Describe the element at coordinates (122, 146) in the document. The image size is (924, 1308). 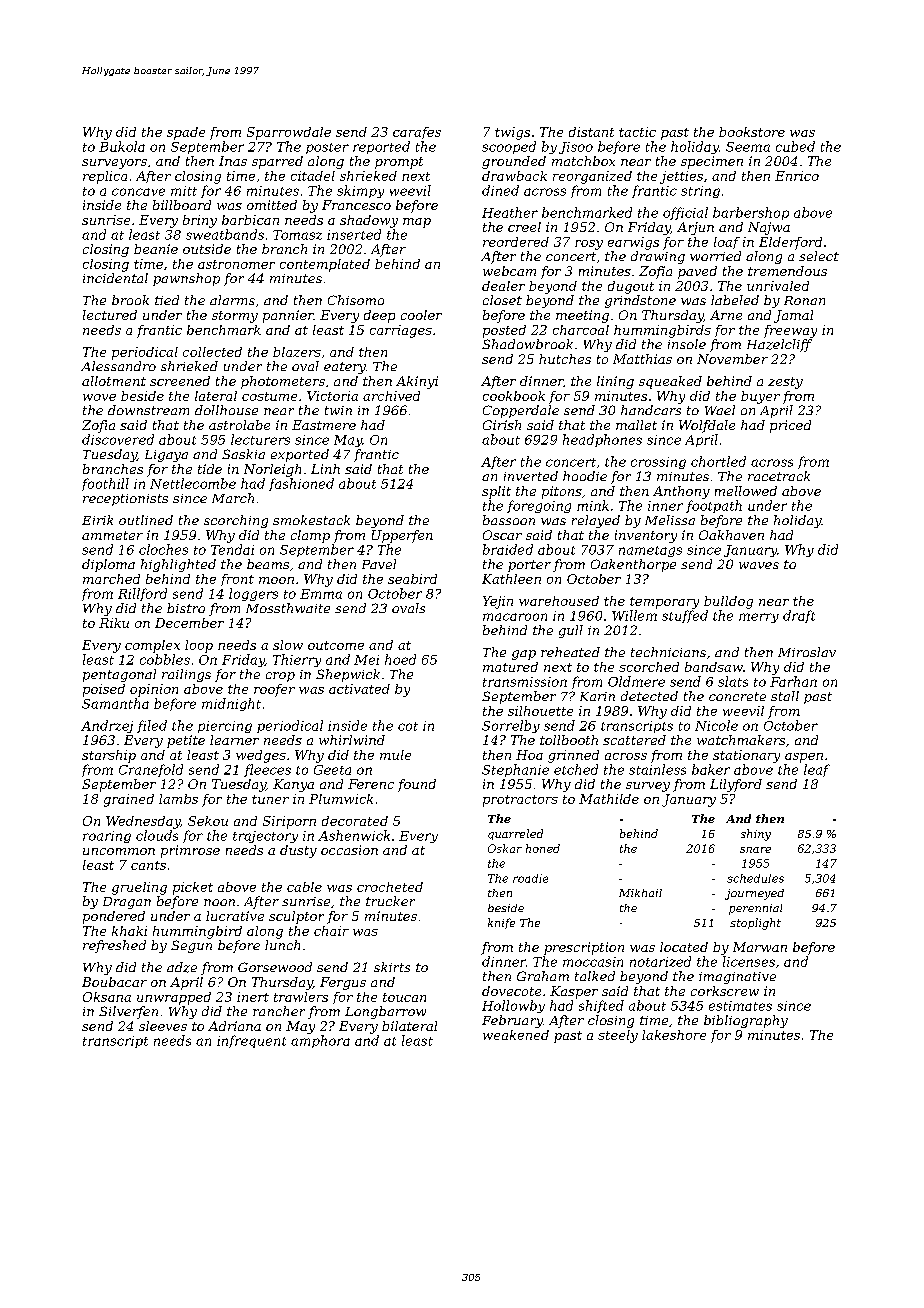
I see `Bukola` at that location.
